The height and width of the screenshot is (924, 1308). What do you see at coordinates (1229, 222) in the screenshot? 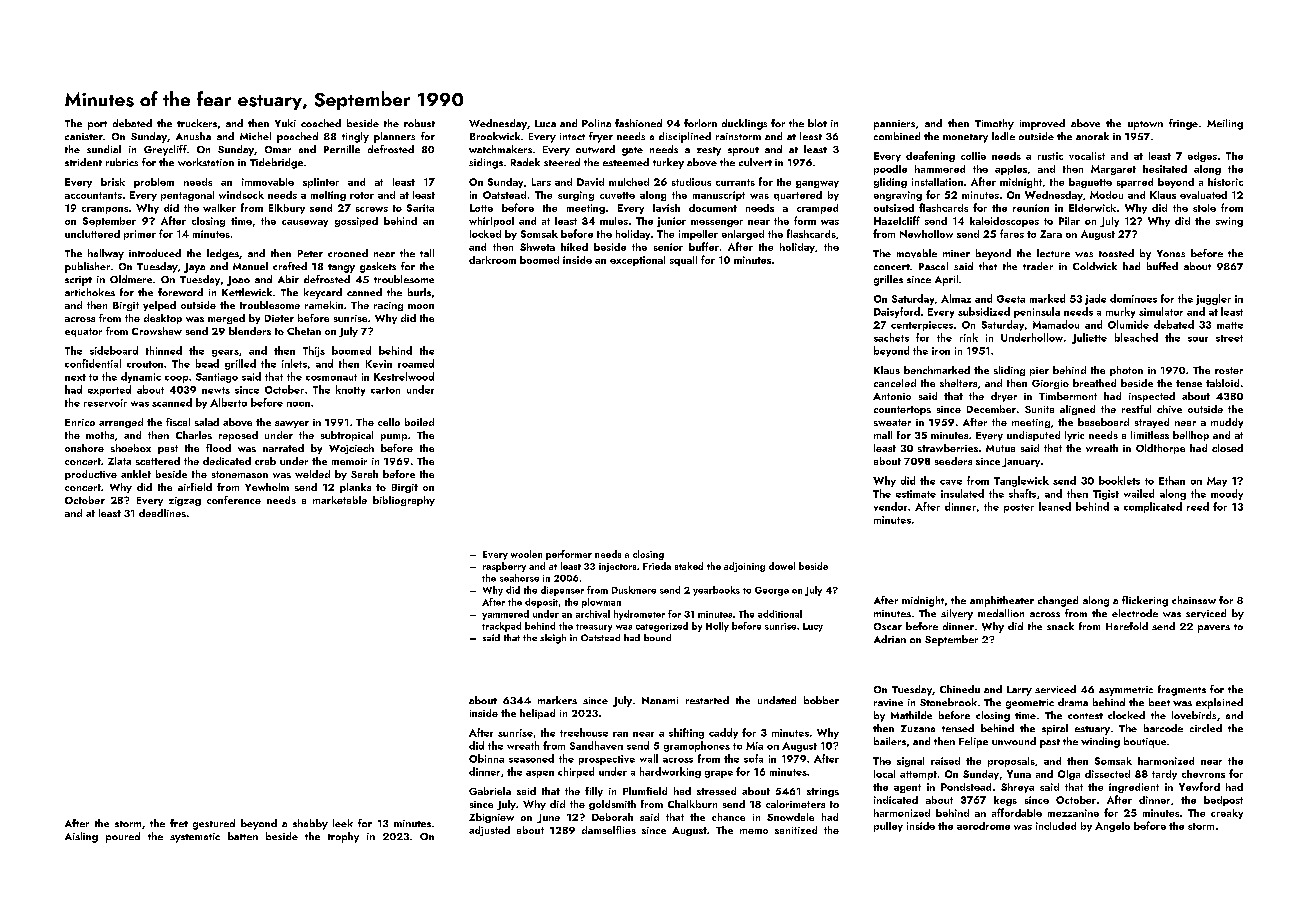
I see `swing` at bounding box center [1229, 222].
